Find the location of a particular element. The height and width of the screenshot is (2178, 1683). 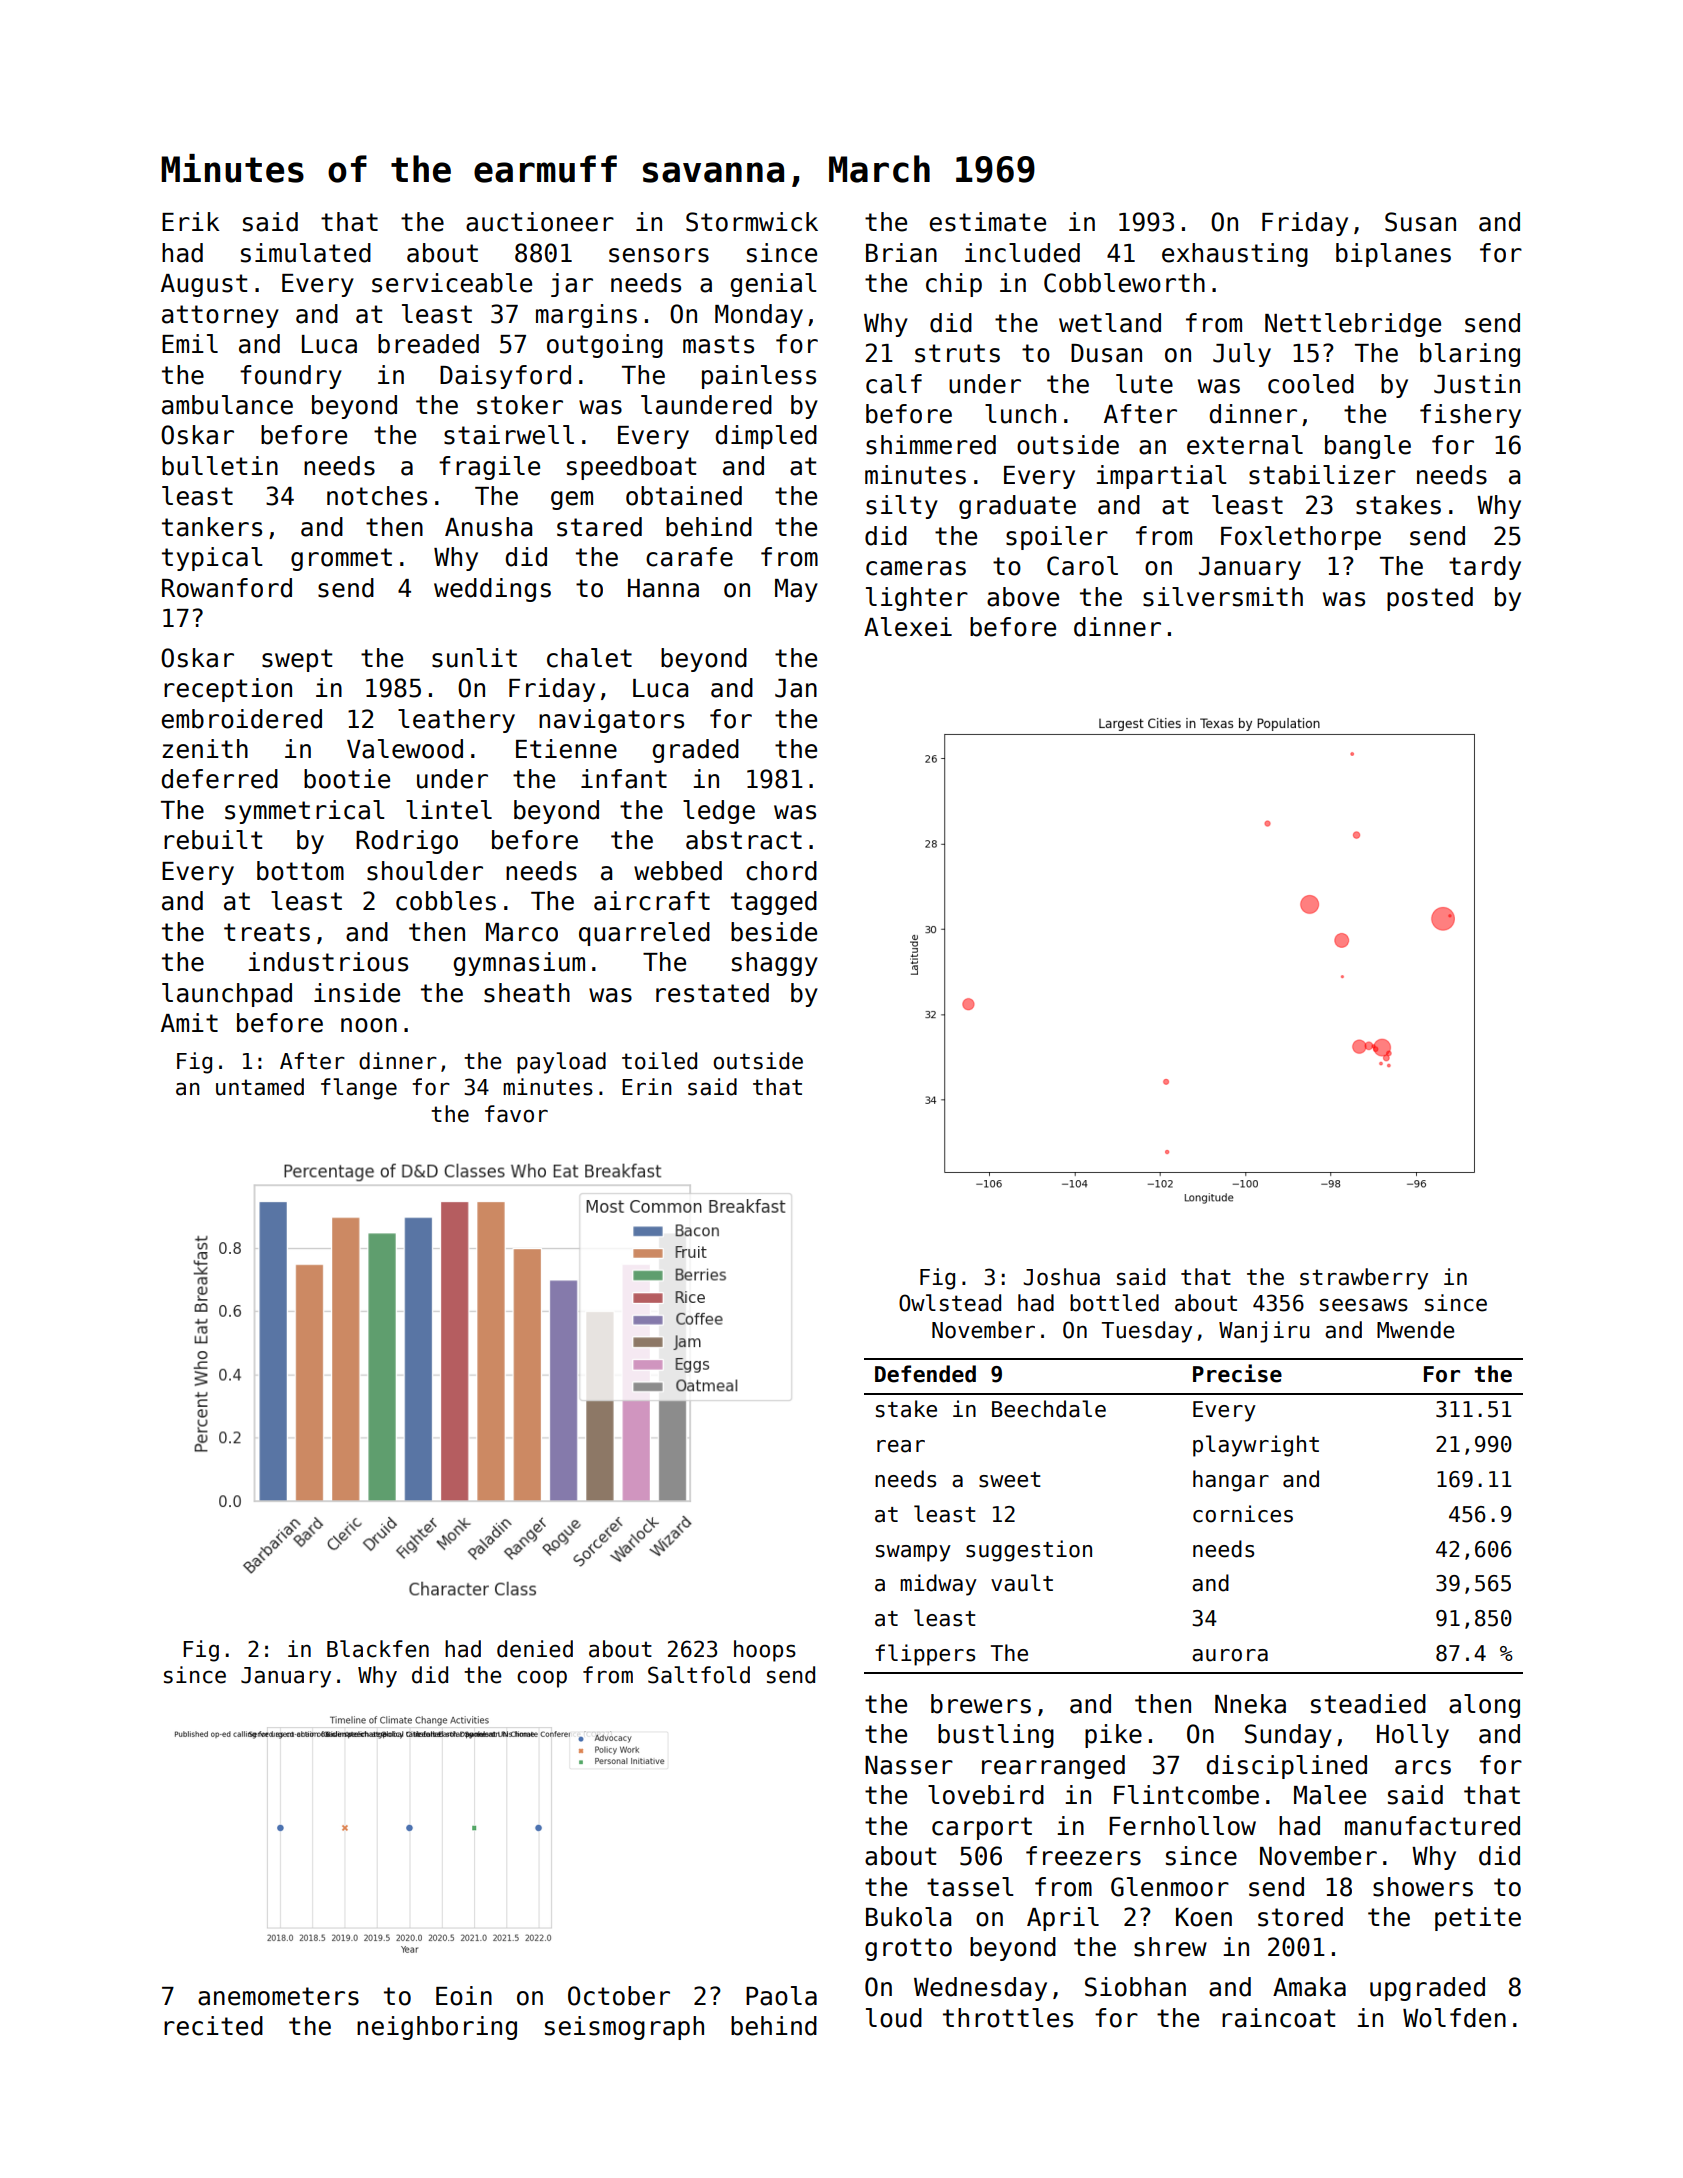

auctioneer is located at coordinates (540, 222).
